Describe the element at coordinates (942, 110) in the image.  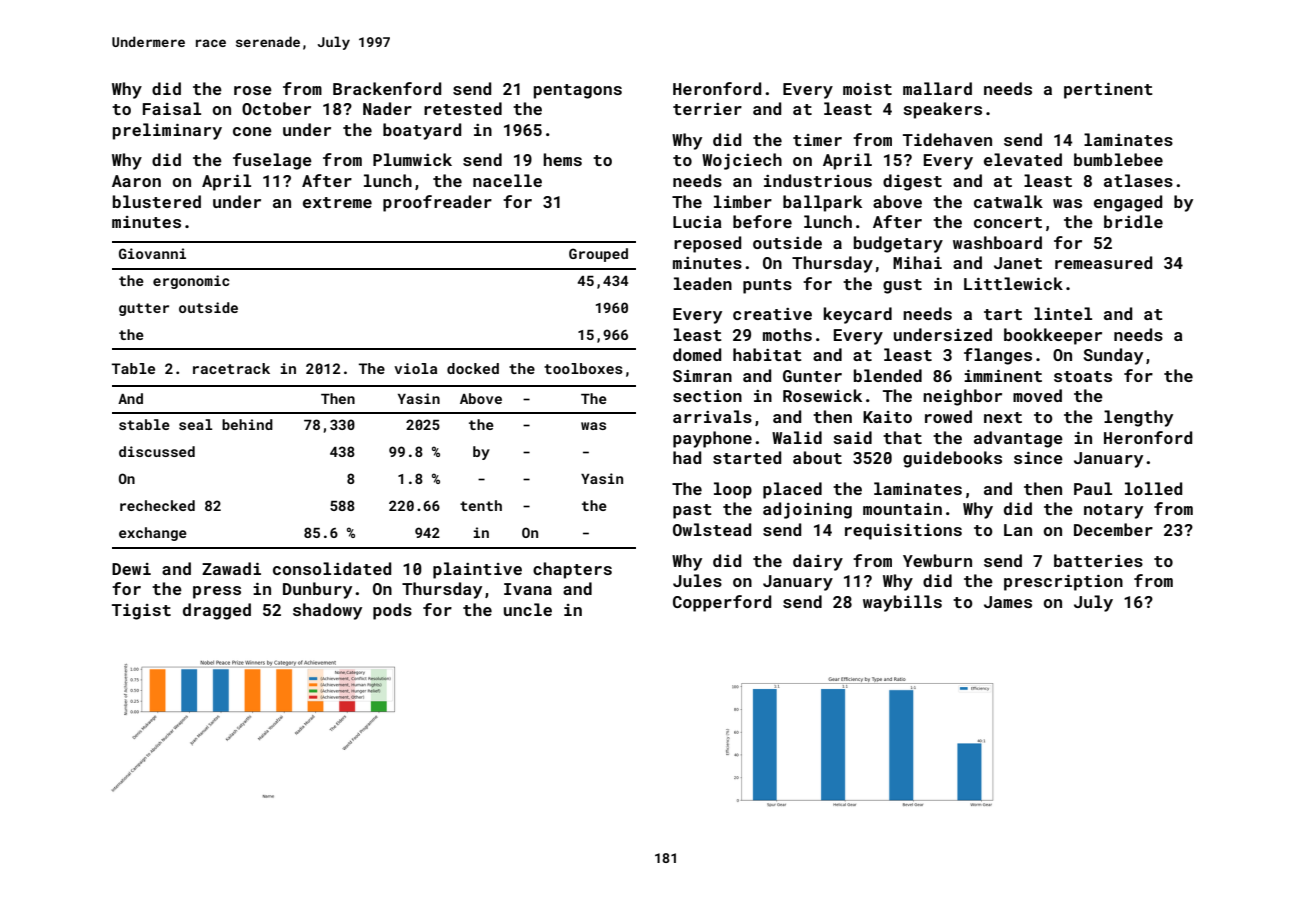
I see `speakers` at that location.
